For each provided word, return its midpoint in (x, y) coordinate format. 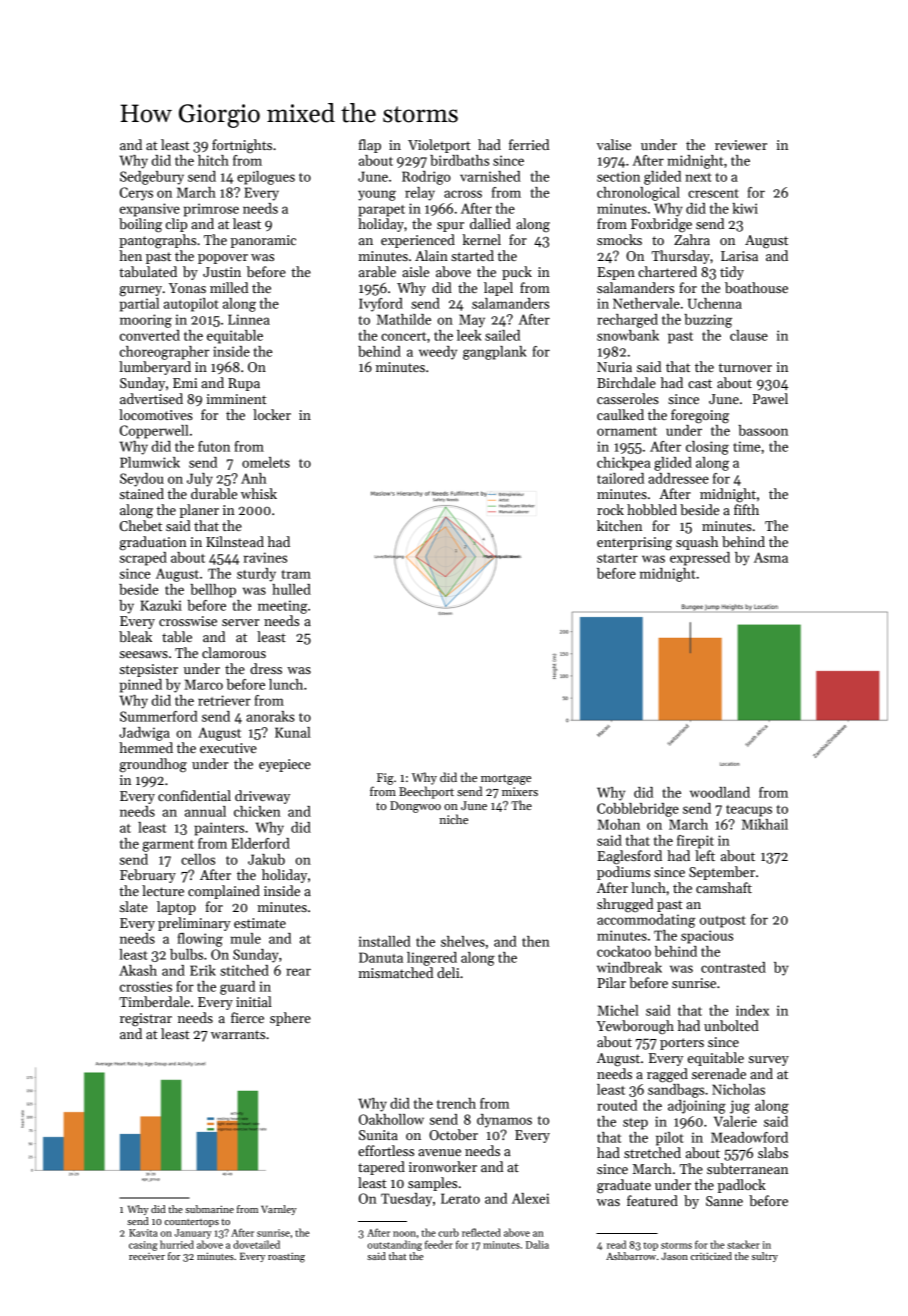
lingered (432, 959)
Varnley (279, 1210)
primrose (211, 210)
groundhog (153, 765)
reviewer (741, 145)
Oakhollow (391, 1119)
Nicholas (738, 1089)
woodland (720, 792)
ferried (529, 144)
